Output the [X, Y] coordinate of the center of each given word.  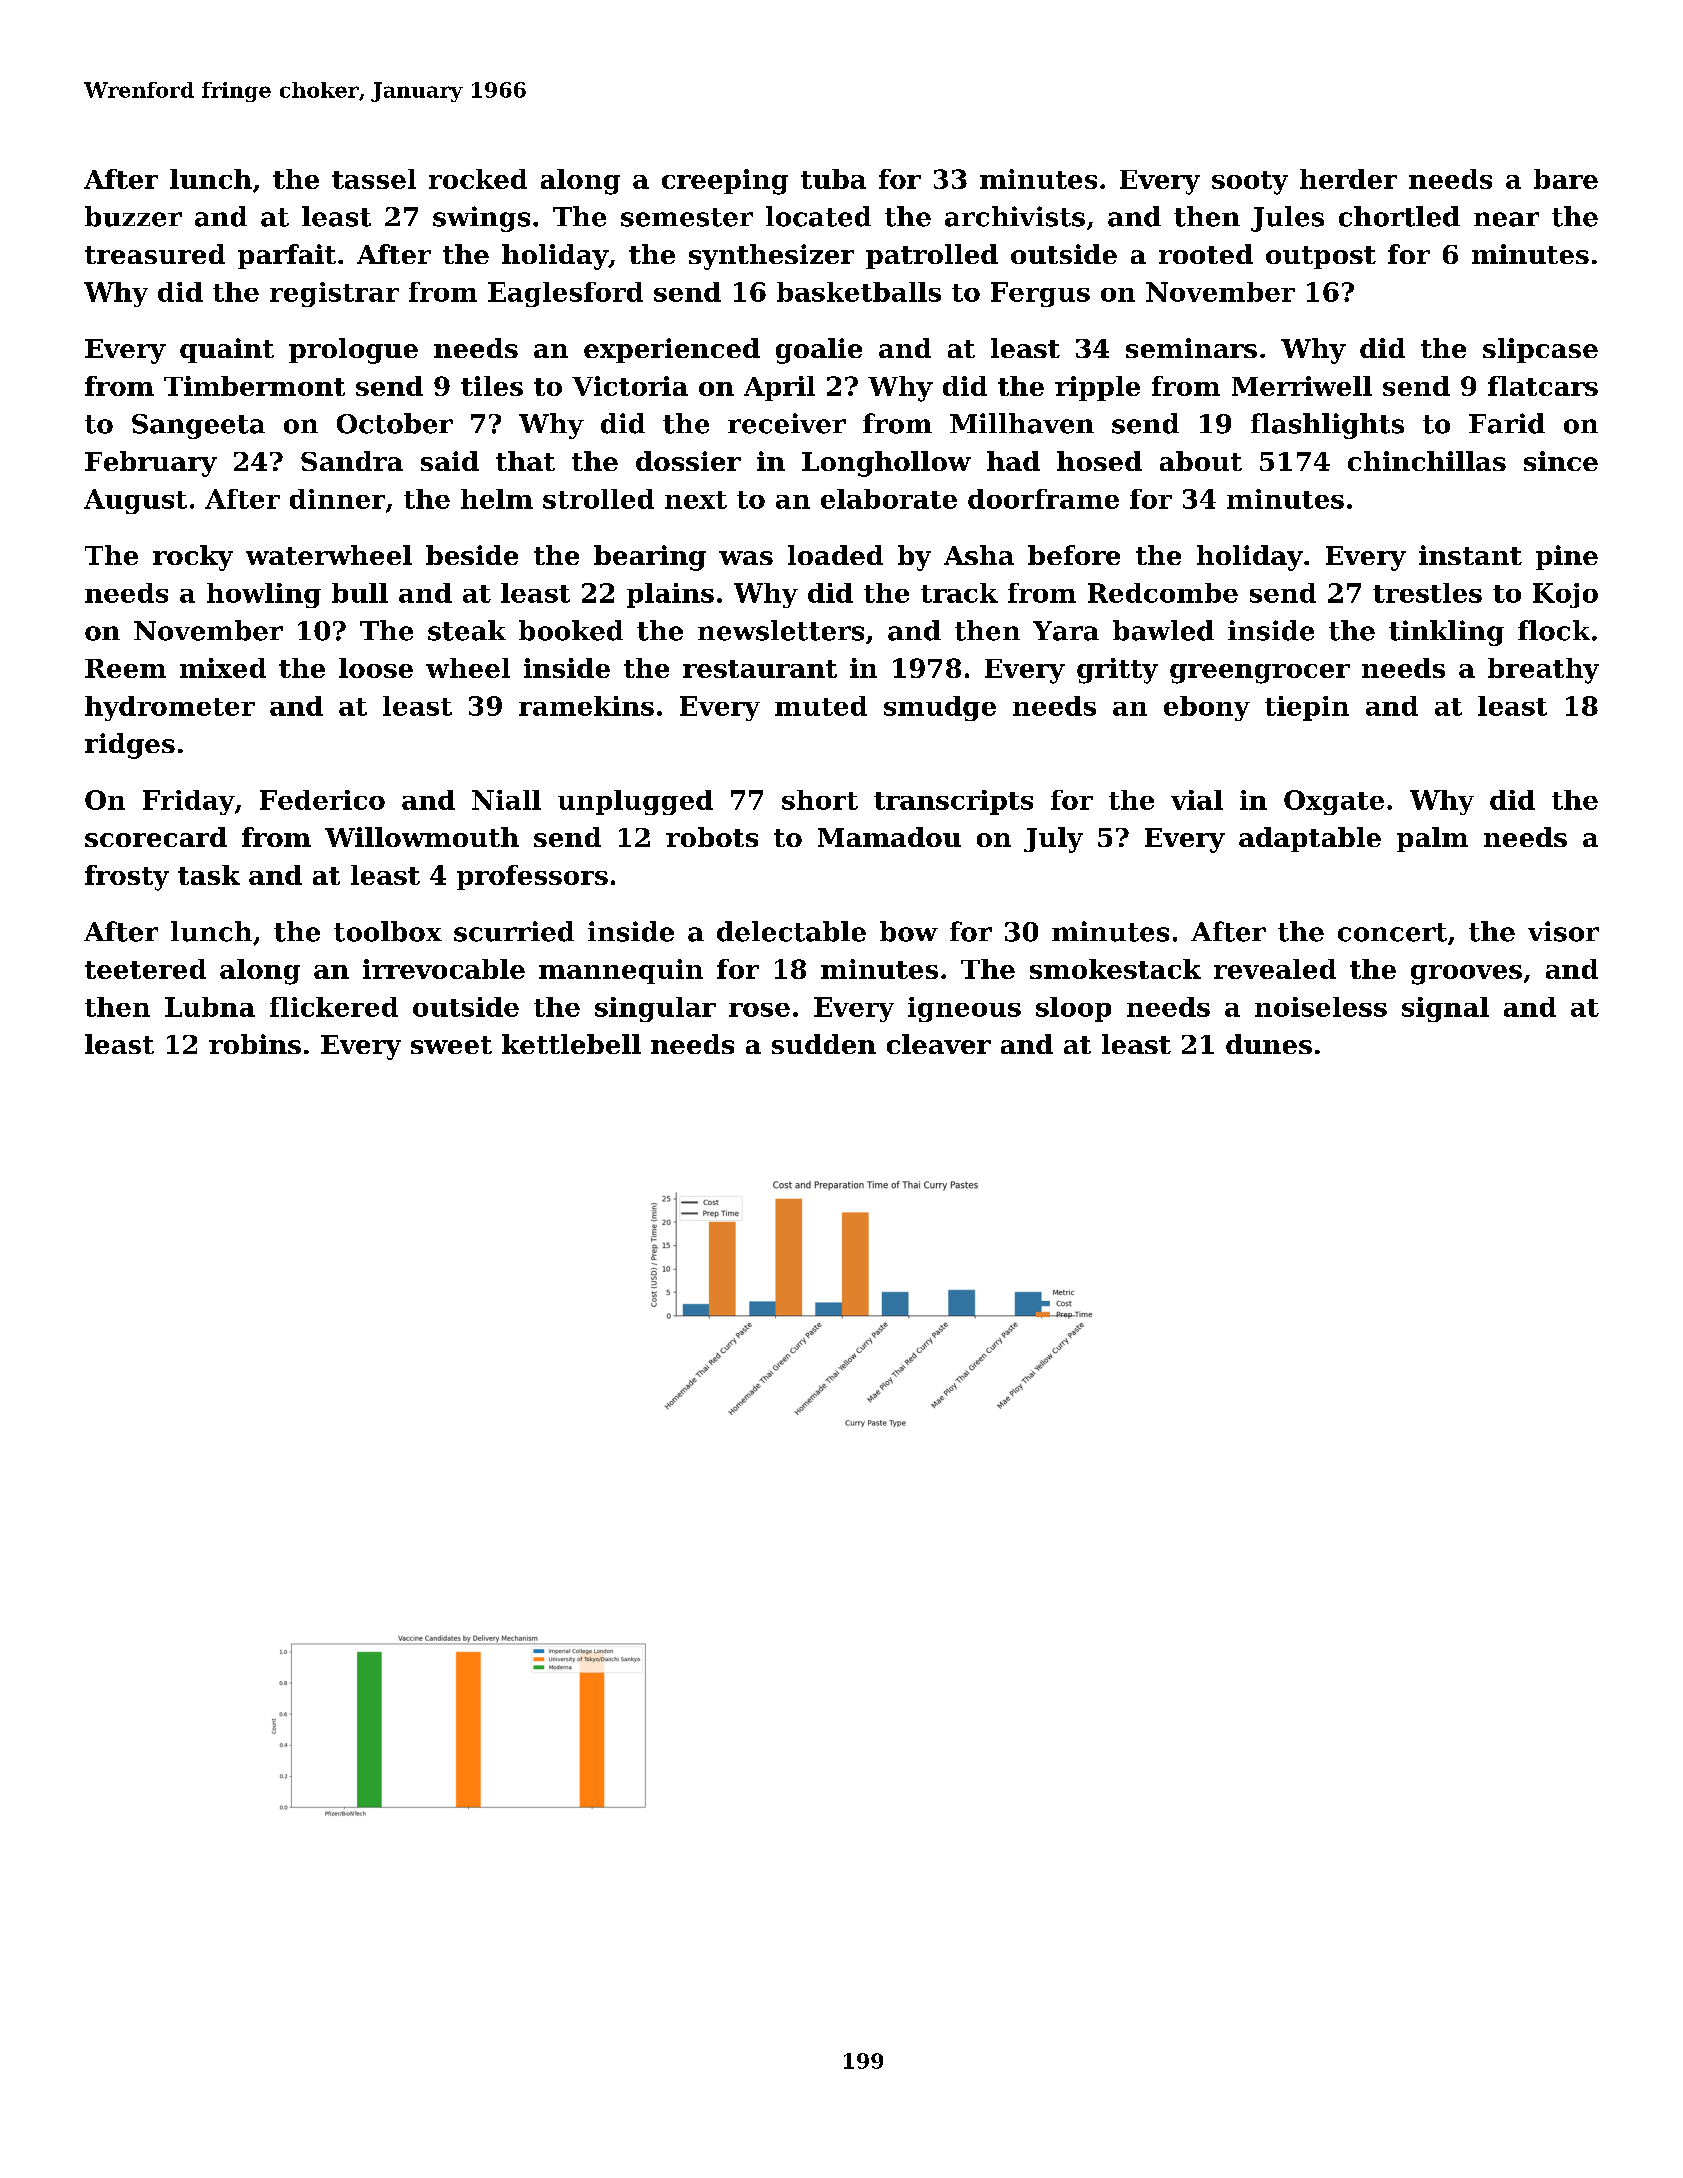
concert [1392, 932]
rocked [478, 179]
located [818, 216]
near [1506, 219]
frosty [127, 878]
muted [821, 706]
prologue [353, 351]
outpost [1321, 257]
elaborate [889, 499]
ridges [130, 746]
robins [255, 1044]
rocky [193, 558]
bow [909, 931]
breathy [1543, 671]
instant [1470, 555]
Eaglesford [565, 294]
